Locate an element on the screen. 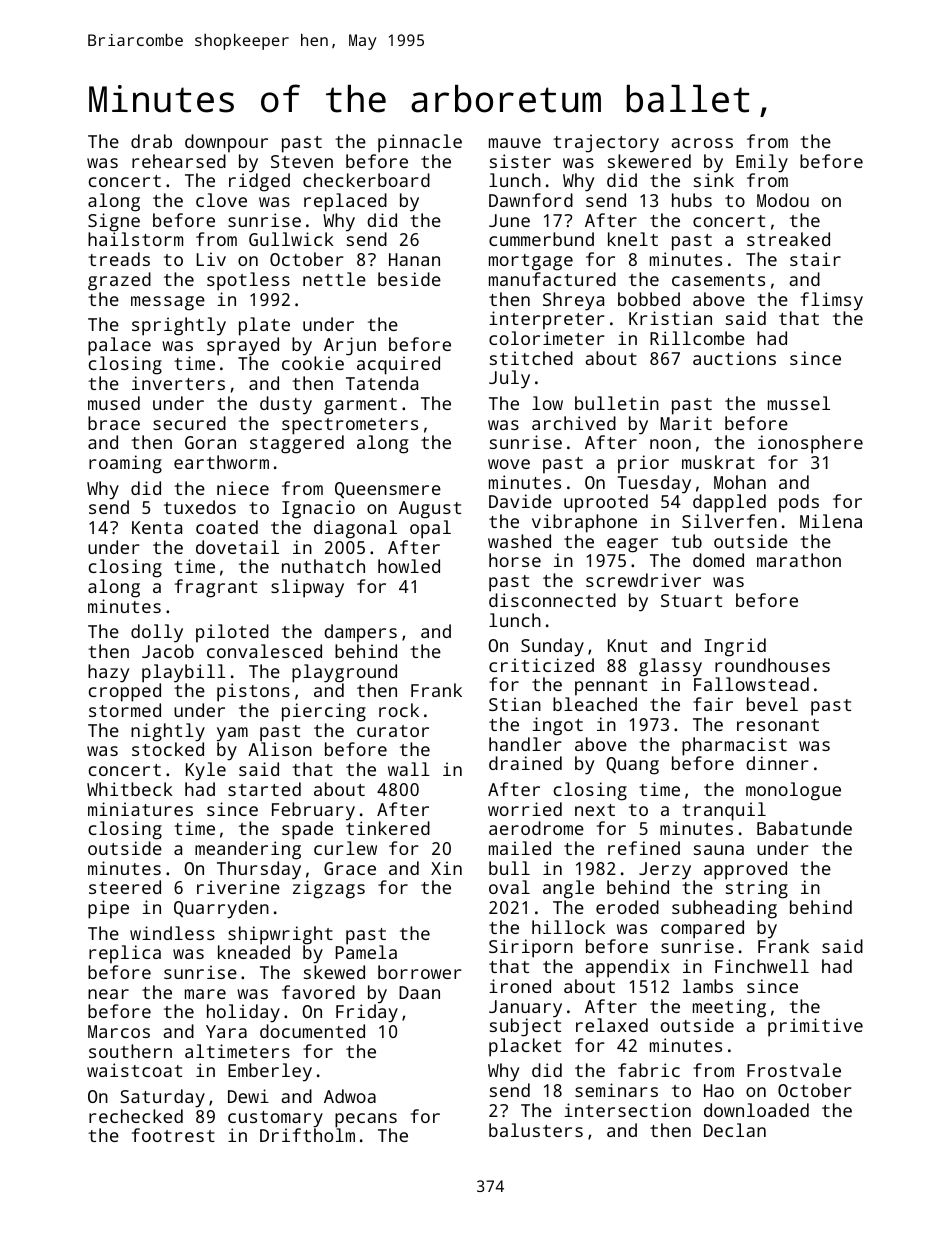  hubs is located at coordinates (692, 200).
